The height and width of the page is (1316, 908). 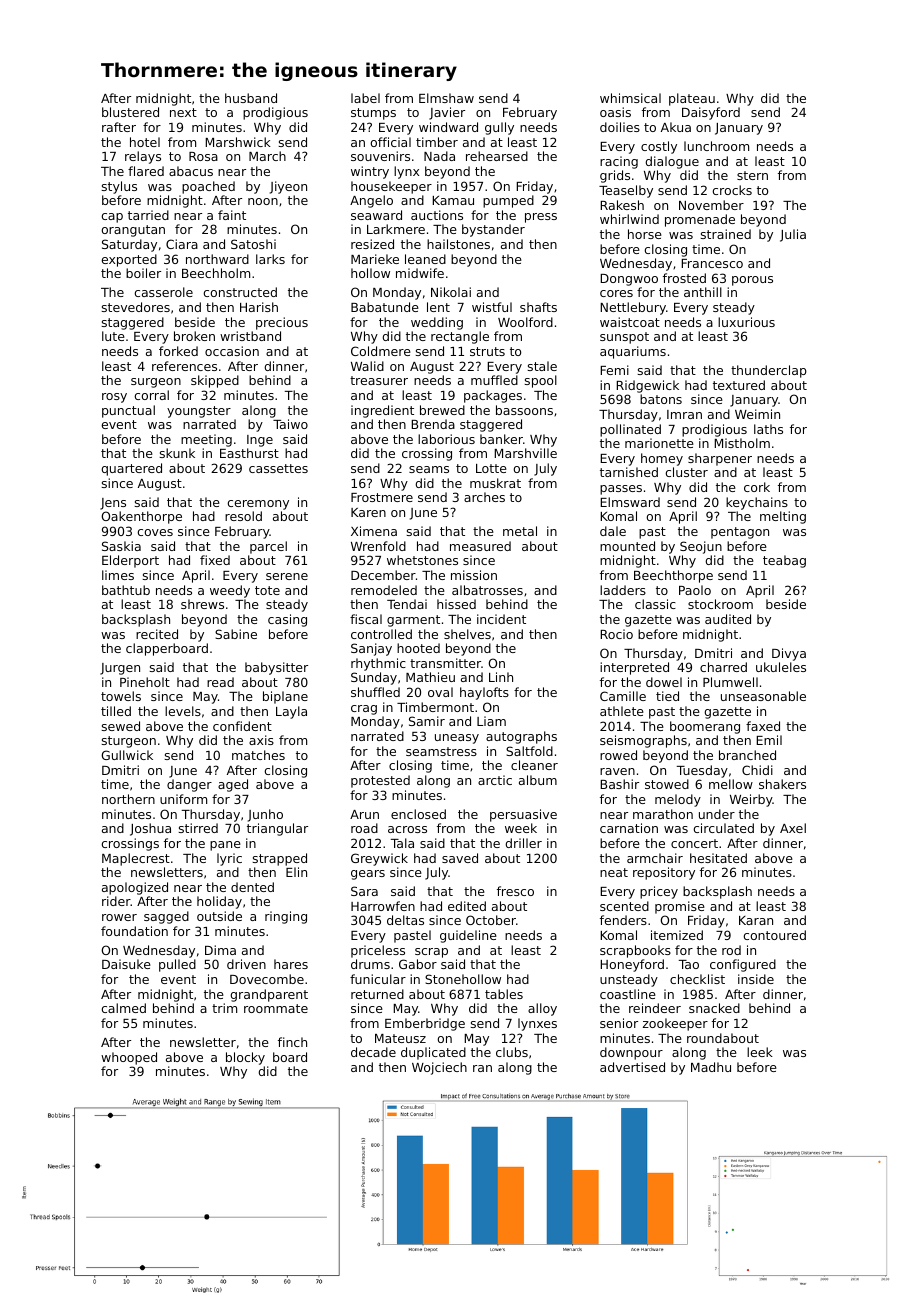 I want to click on grandparent, so click(x=269, y=995).
